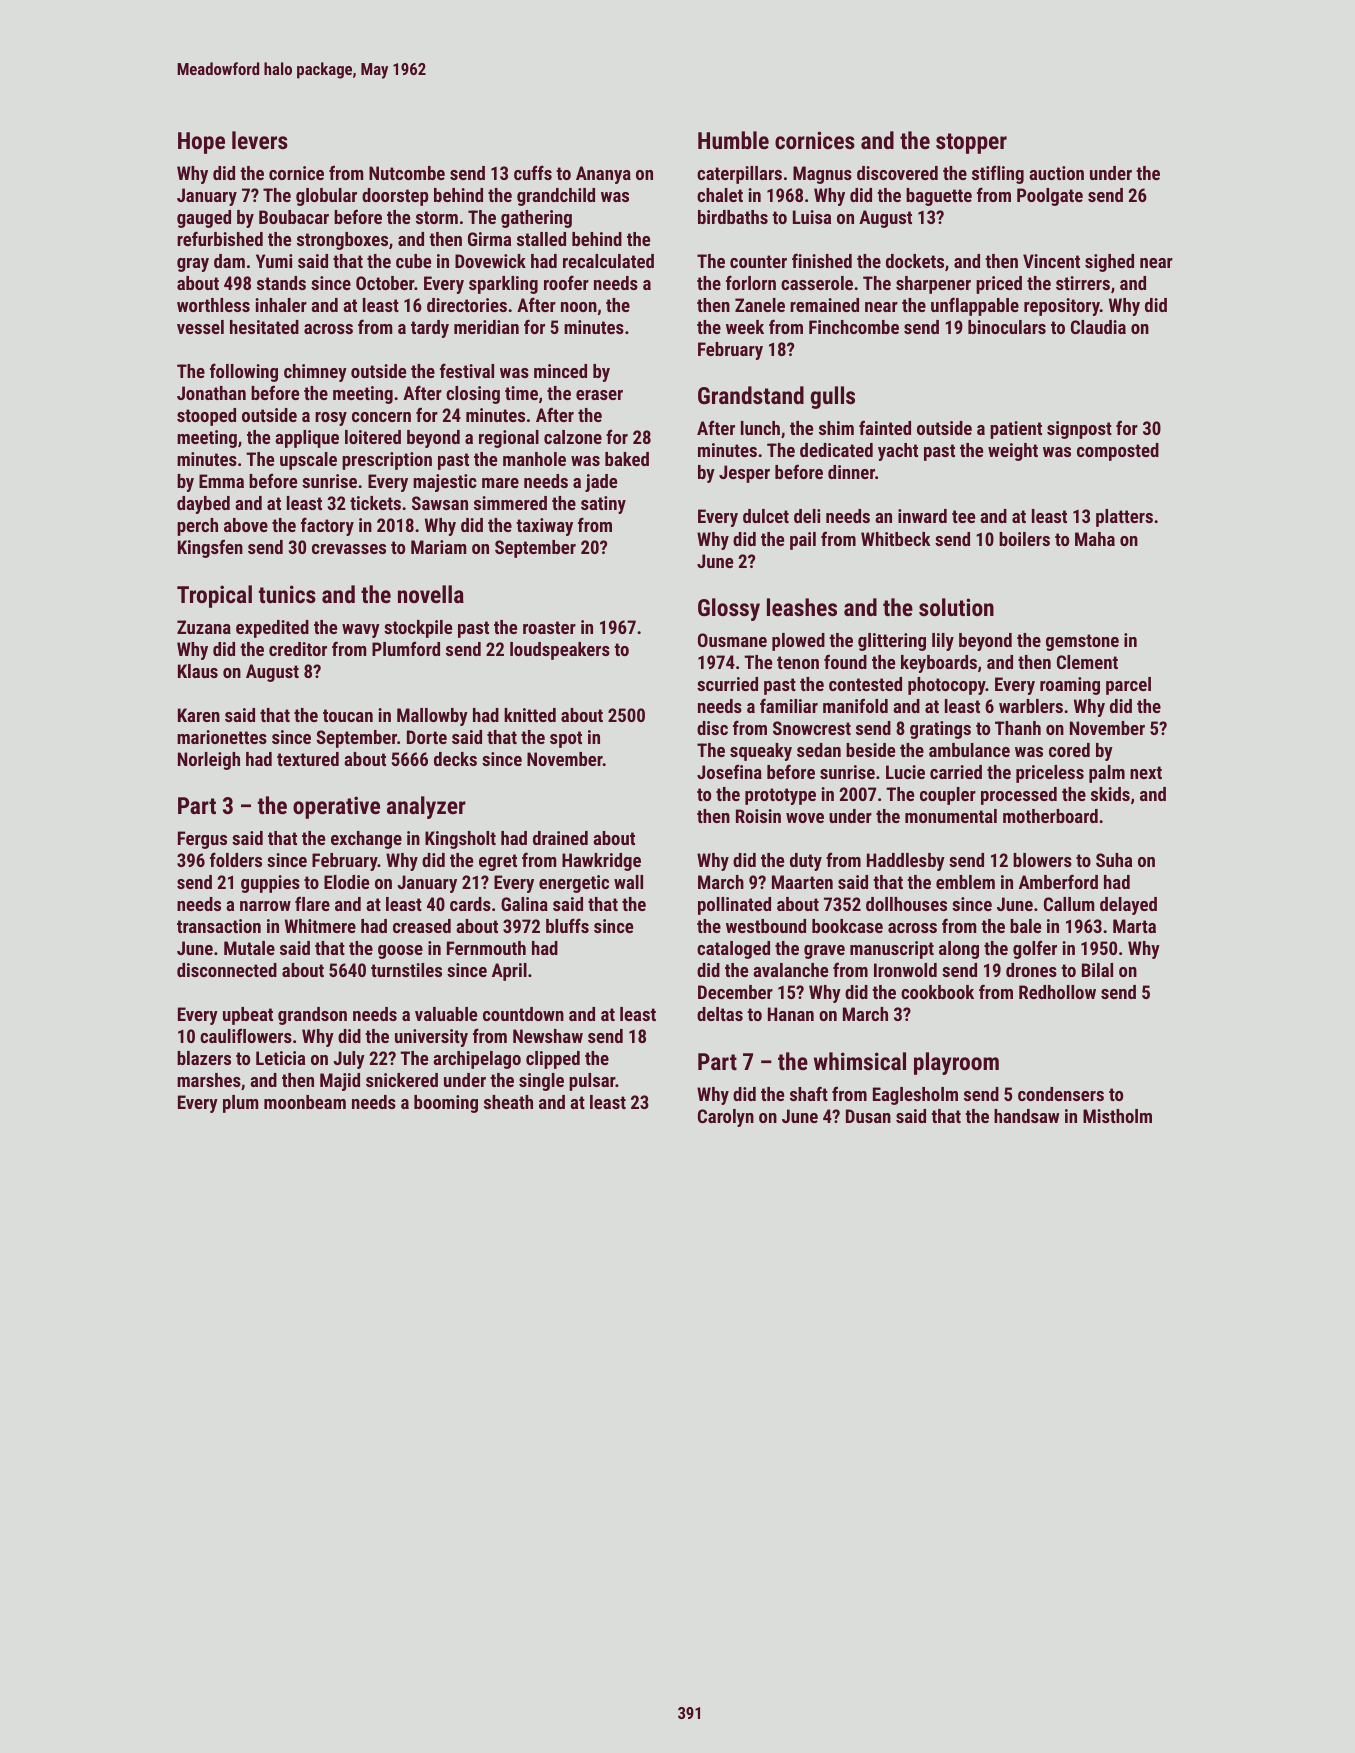 This page has height=1753, width=1355. What do you see at coordinates (603, 175) in the page?
I see `Ananya` at bounding box center [603, 175].
